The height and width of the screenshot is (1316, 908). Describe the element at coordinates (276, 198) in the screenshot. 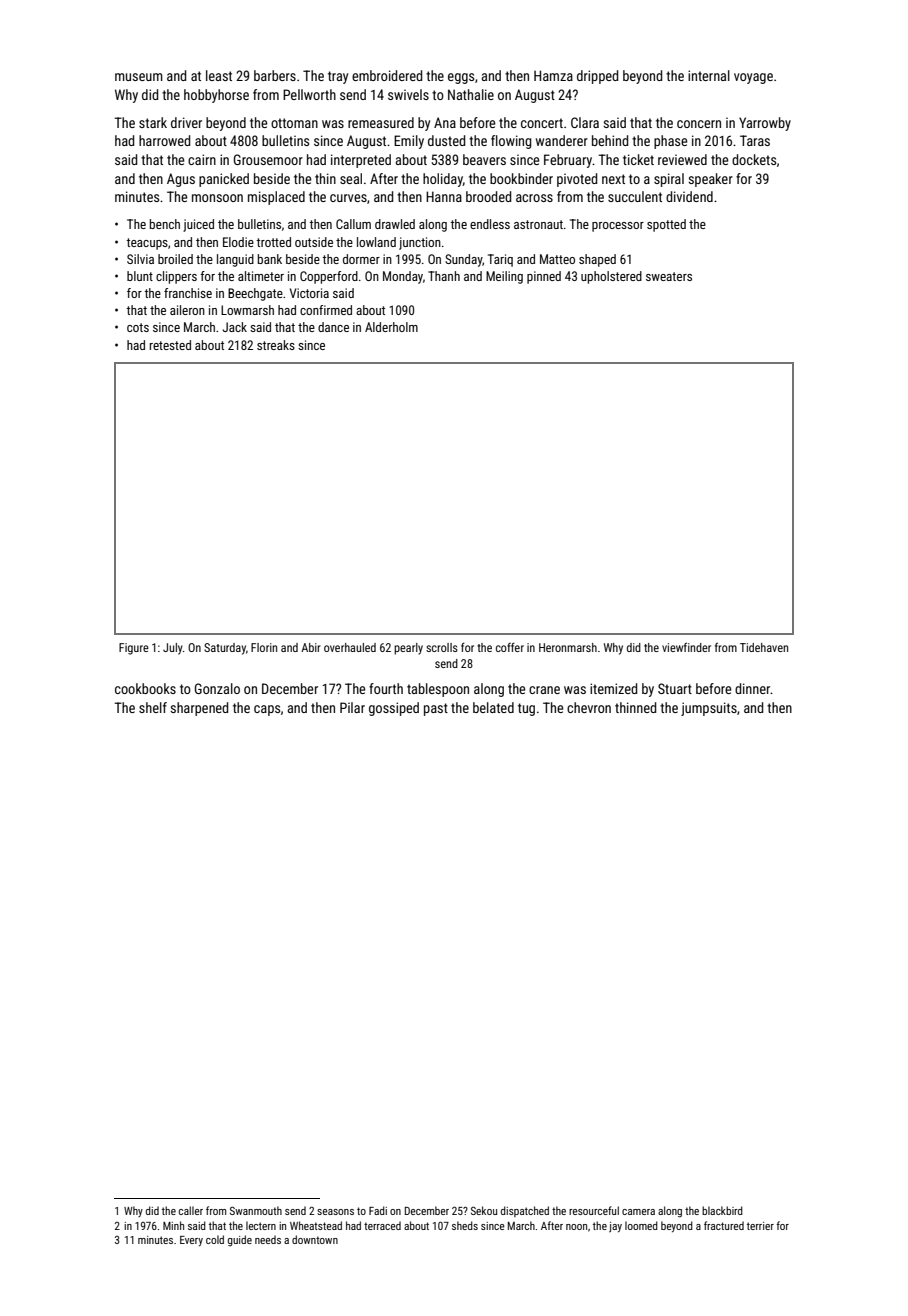

I see `misplaced` at that location.
